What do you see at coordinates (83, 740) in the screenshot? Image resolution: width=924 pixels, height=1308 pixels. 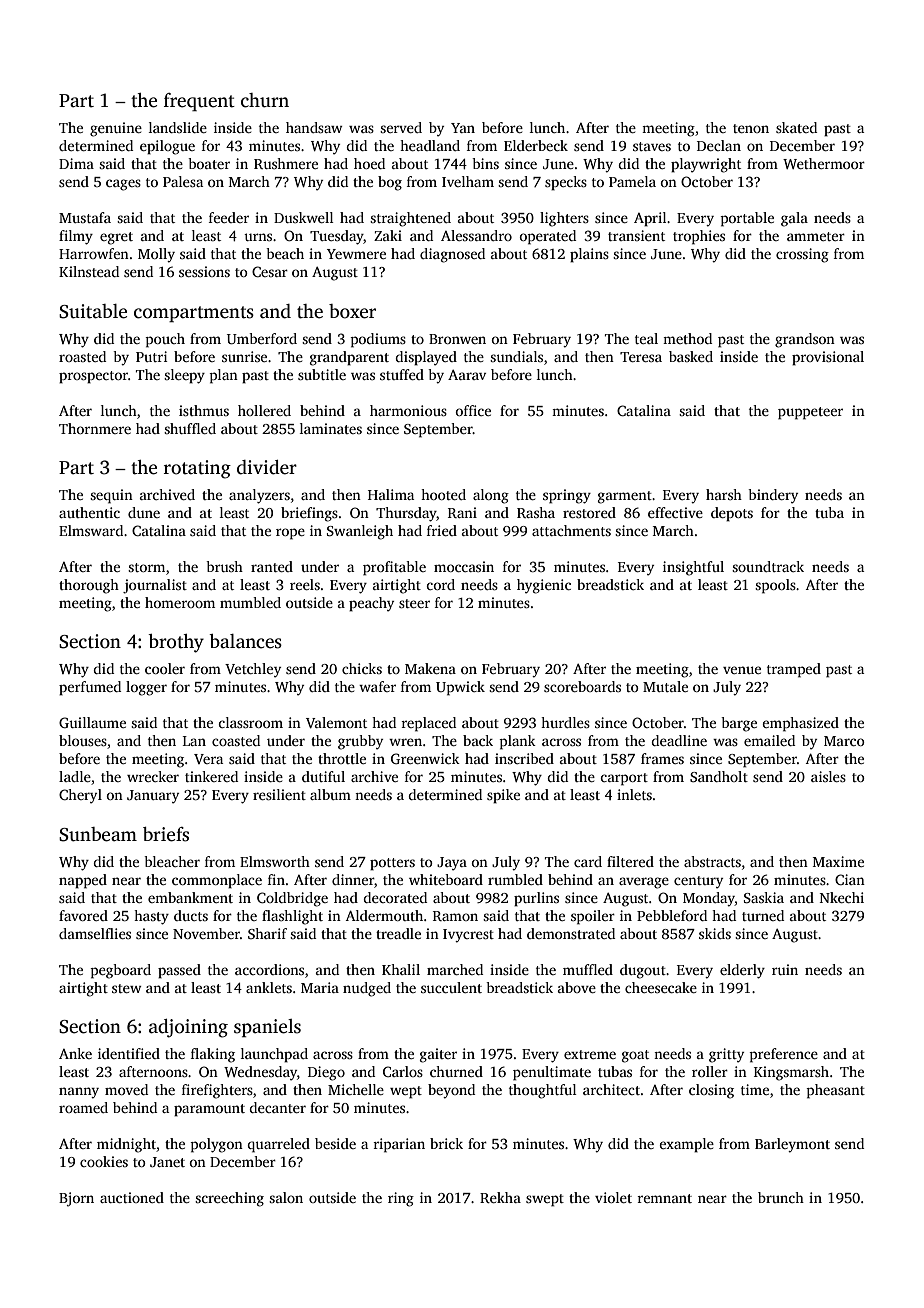 I see `blouses` at bounding box center [83, 740].
